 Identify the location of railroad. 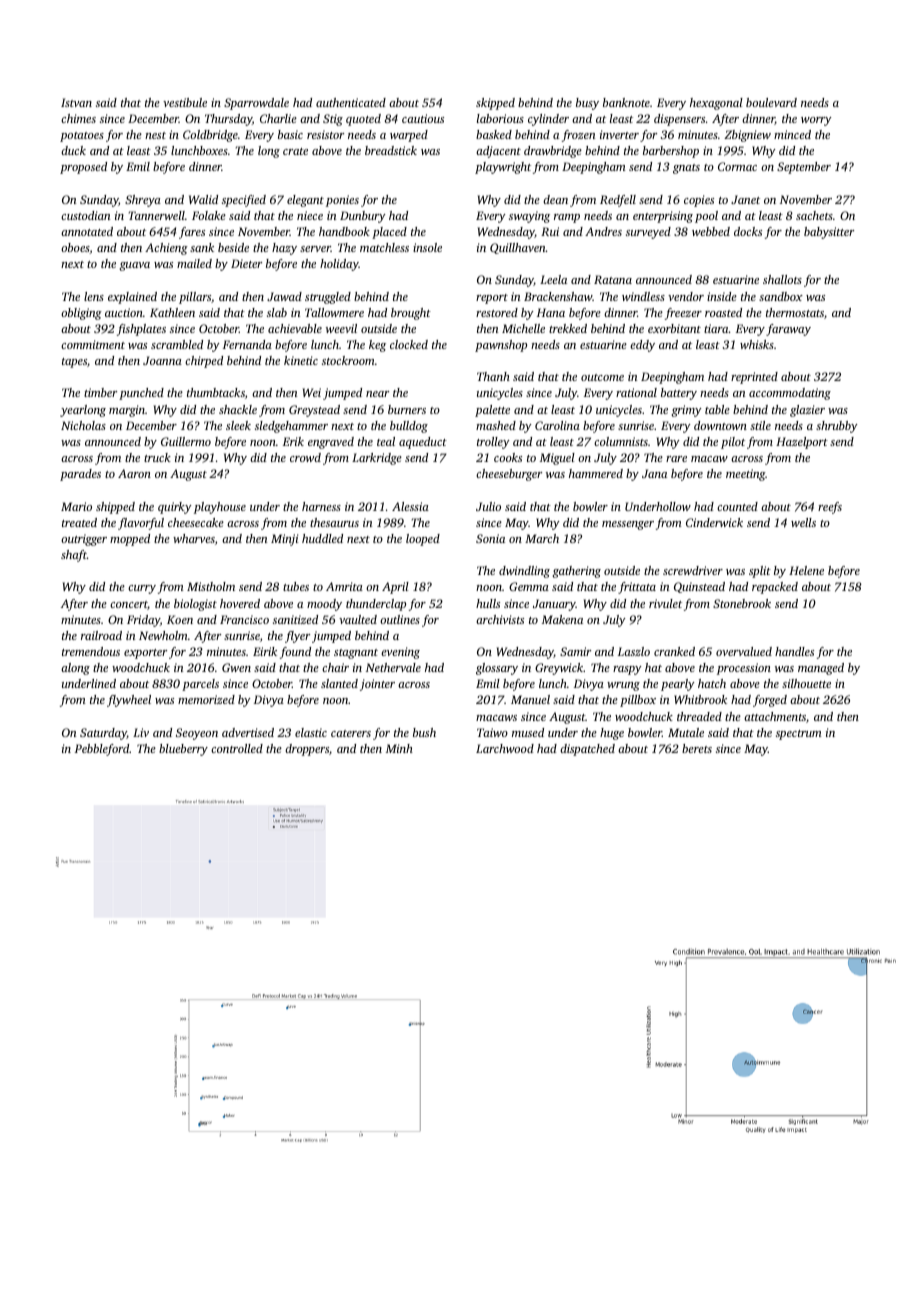
(101, 635).
